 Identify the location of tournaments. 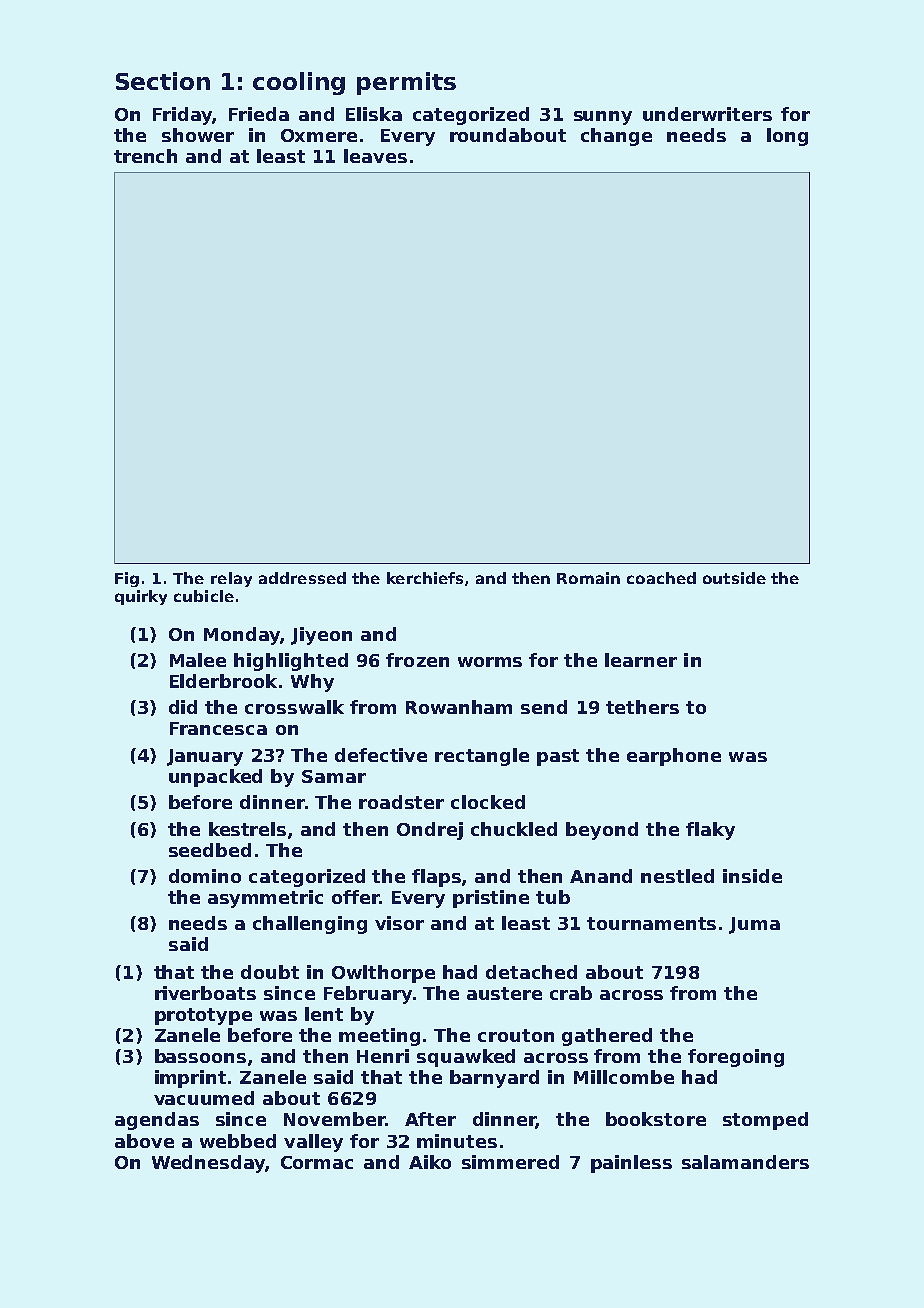
(651, 923).
